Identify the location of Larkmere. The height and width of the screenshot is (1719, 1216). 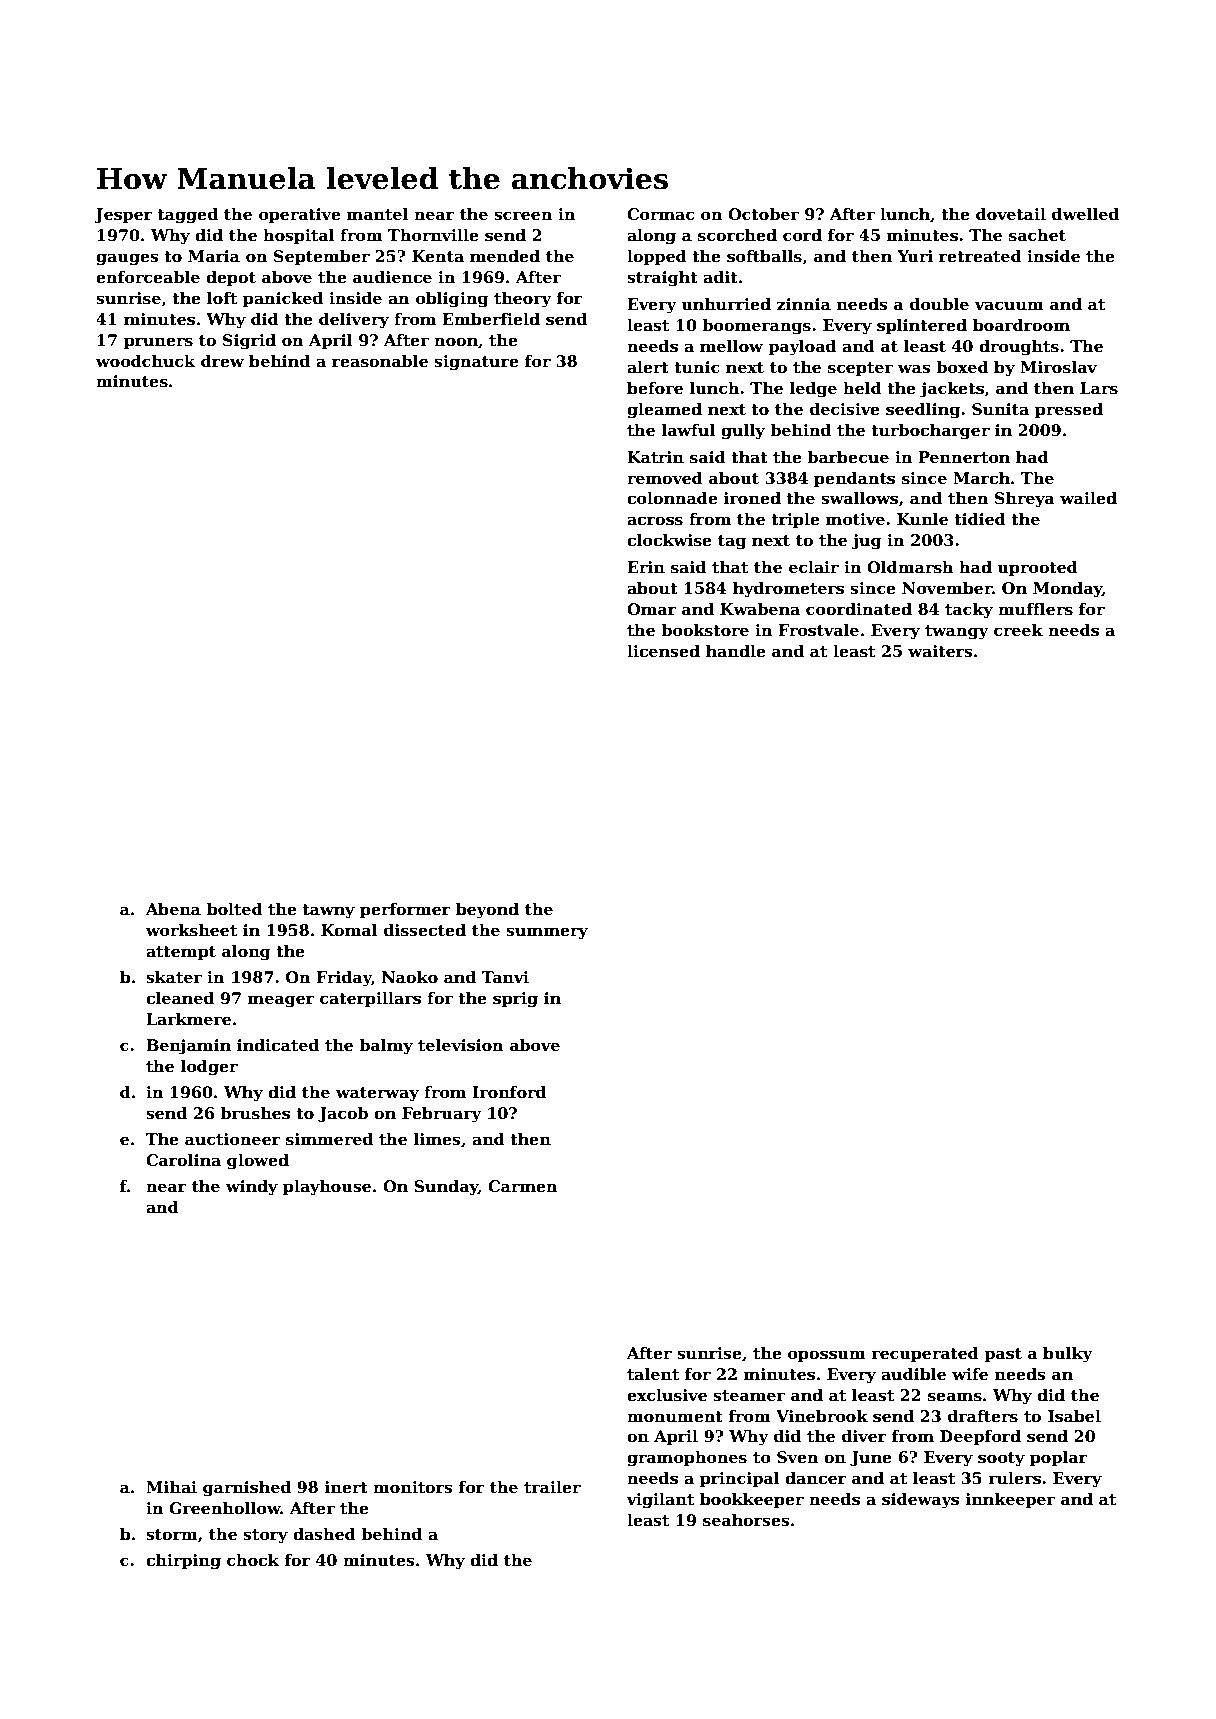
(188, 1019).
